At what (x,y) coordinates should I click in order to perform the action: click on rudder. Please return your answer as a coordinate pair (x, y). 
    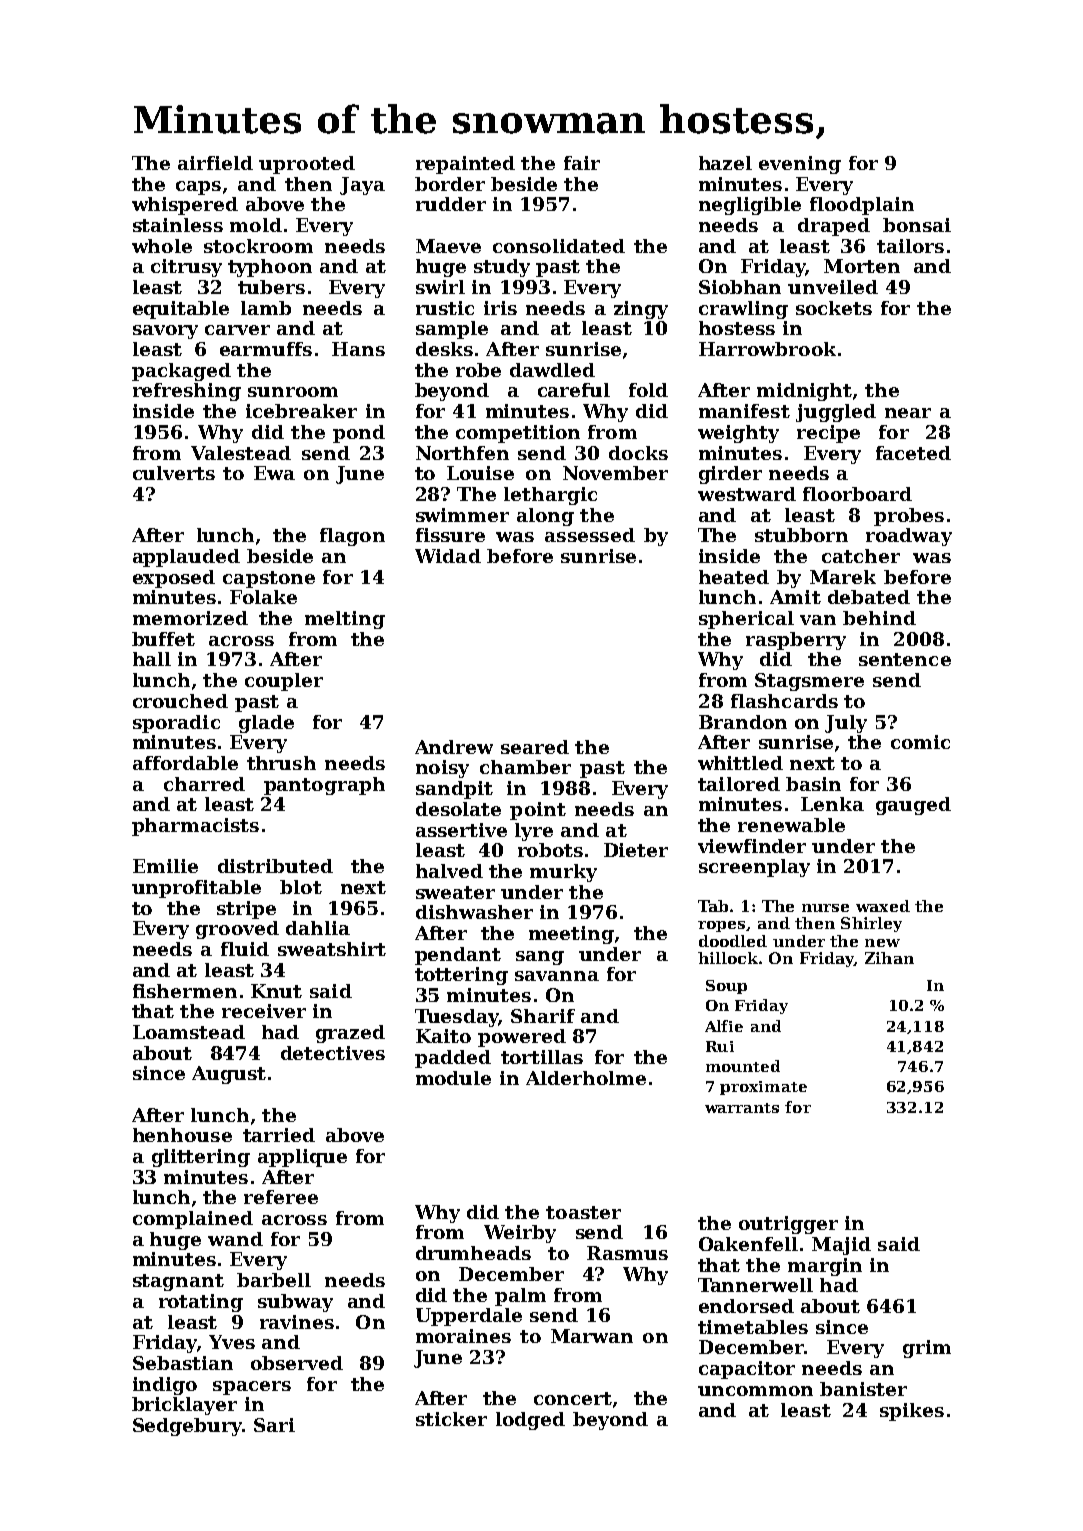
    Looking at the image, I should click on (451, 204).
